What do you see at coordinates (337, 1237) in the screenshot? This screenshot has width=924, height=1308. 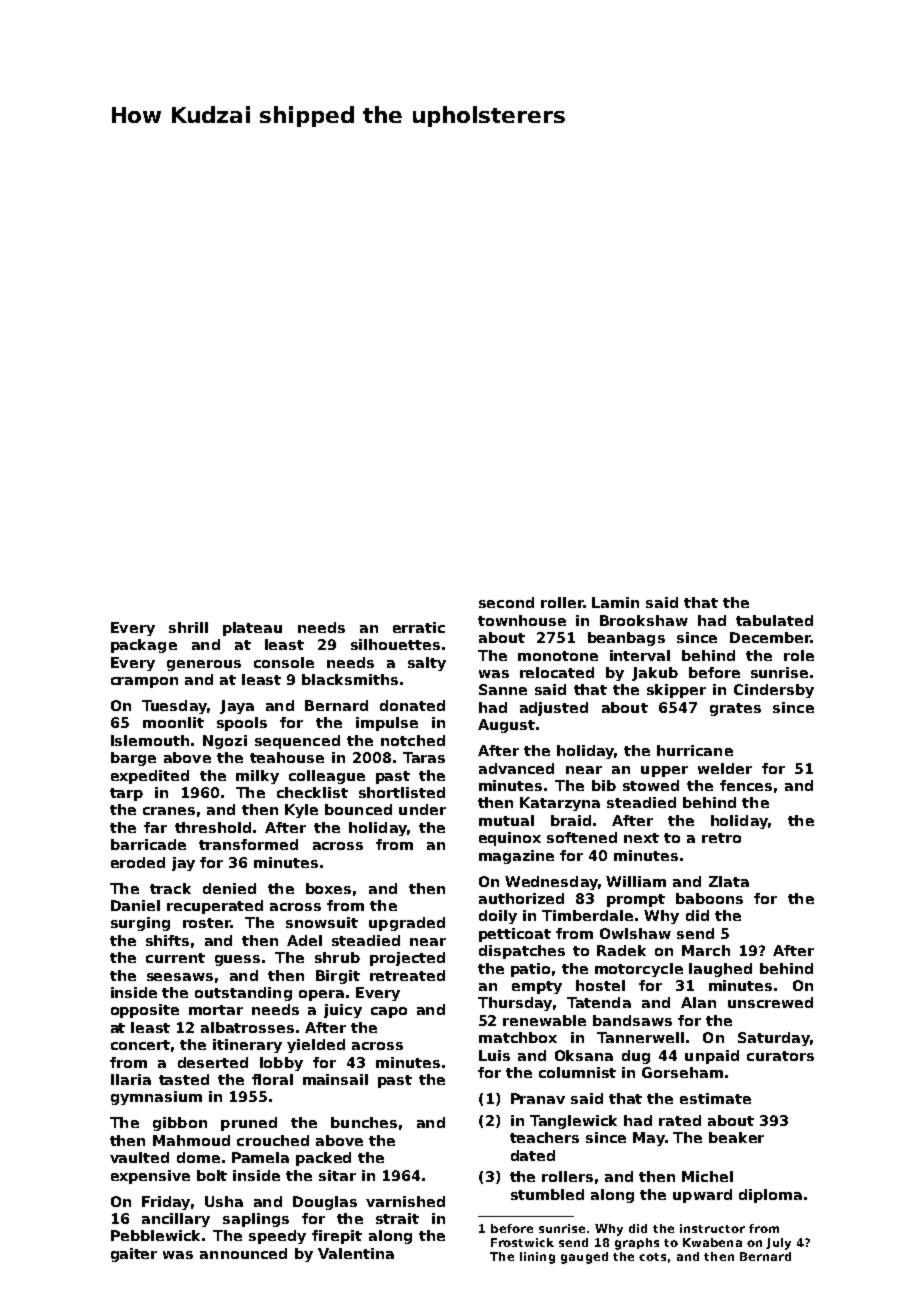 I see `firepit` at bounding box center [337, 1237].
